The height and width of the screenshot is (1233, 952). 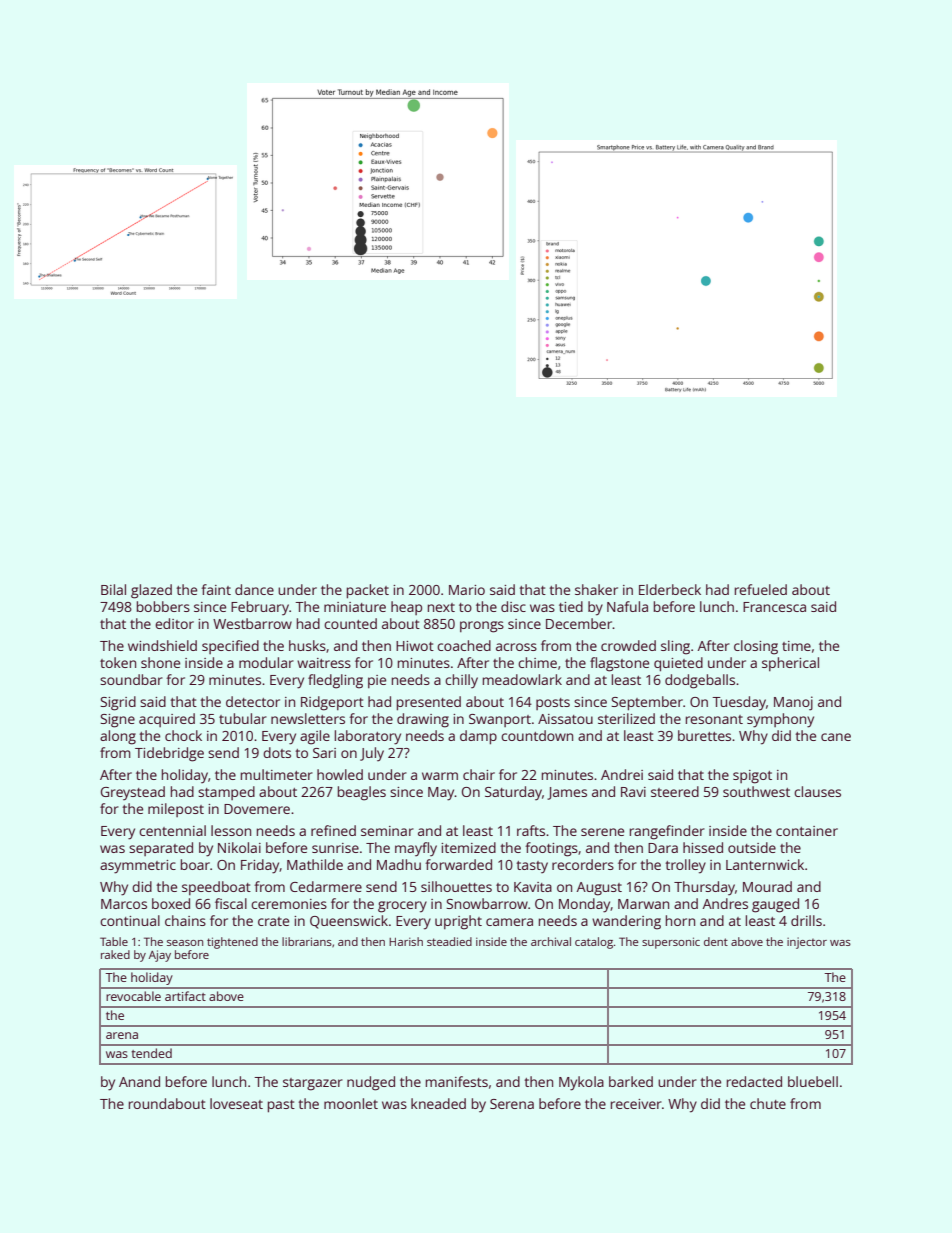 What do you see at coordinates (522, 679) in the screenshot?
I see `meadowlark` at bounding box center [522, 679].
